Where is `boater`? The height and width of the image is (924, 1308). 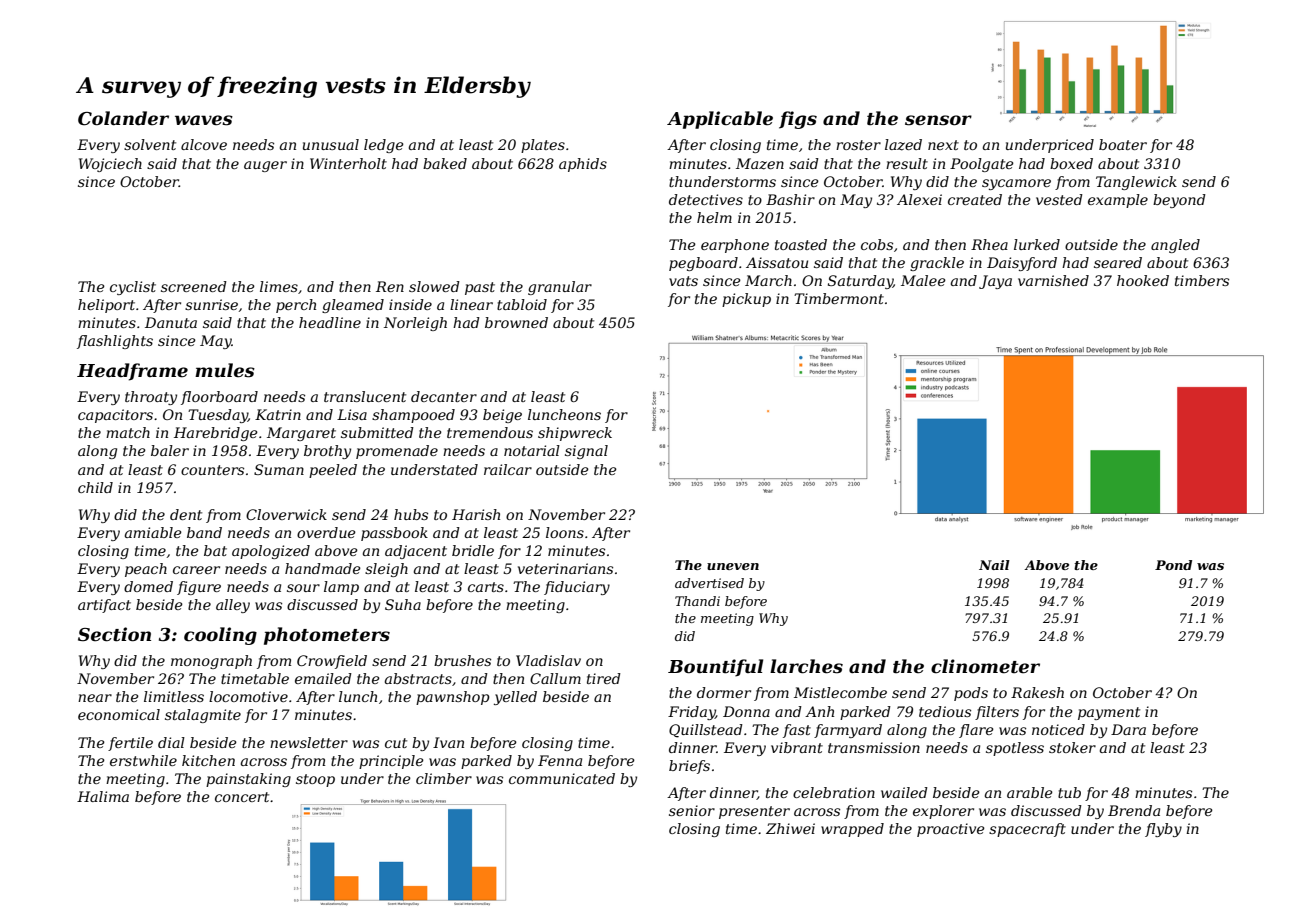
boater is located at coordinates (1123, 144).
